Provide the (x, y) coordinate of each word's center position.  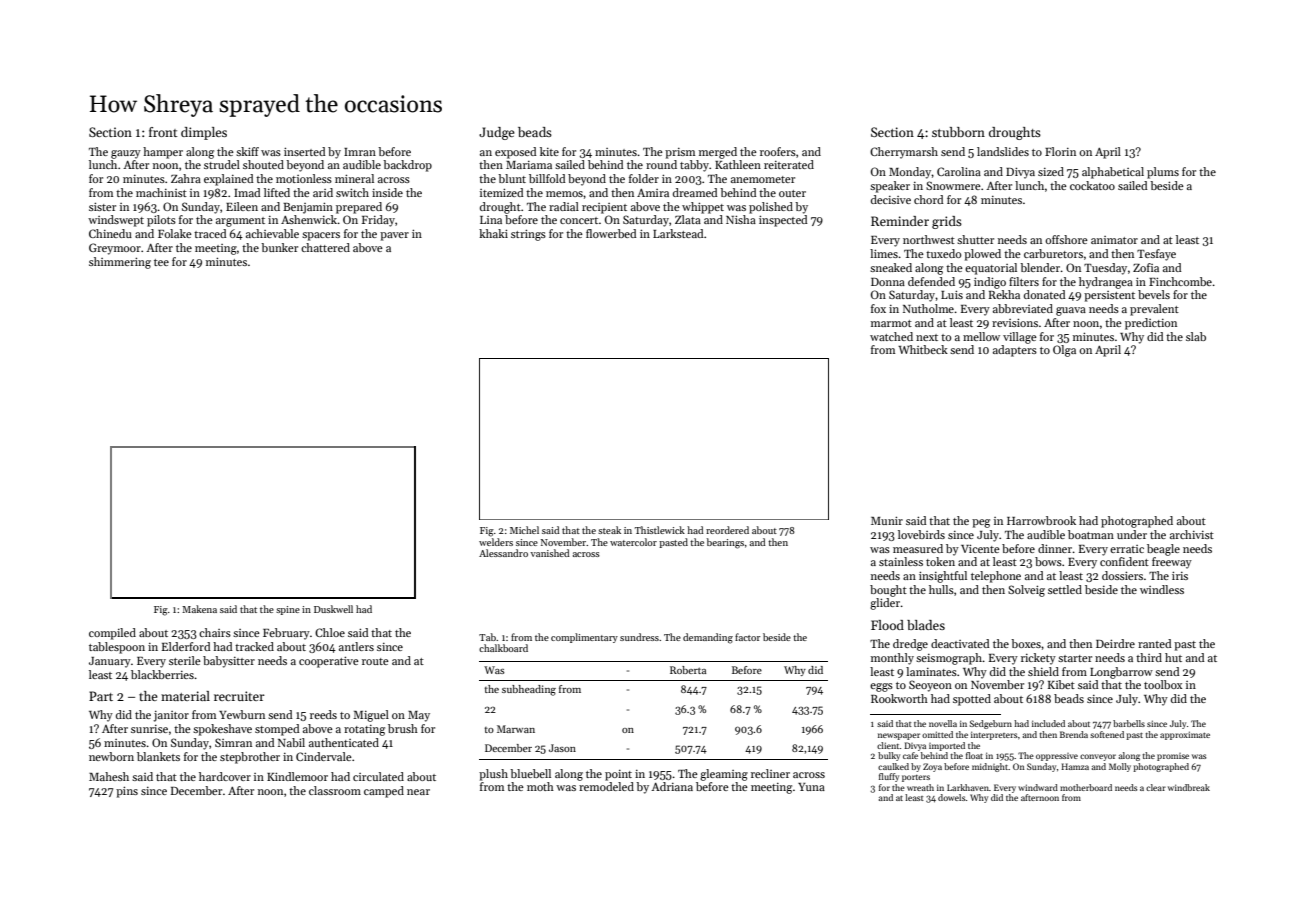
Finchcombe (1180, 281)
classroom (335, 790)
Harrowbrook (1041, 520)
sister (102, 206)
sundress (639, 637)
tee (161, 262)
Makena (199, 609)
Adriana (672, 786)
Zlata (688, 219)
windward (1038, 787)
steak (609, 530)
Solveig (1026, 591)
